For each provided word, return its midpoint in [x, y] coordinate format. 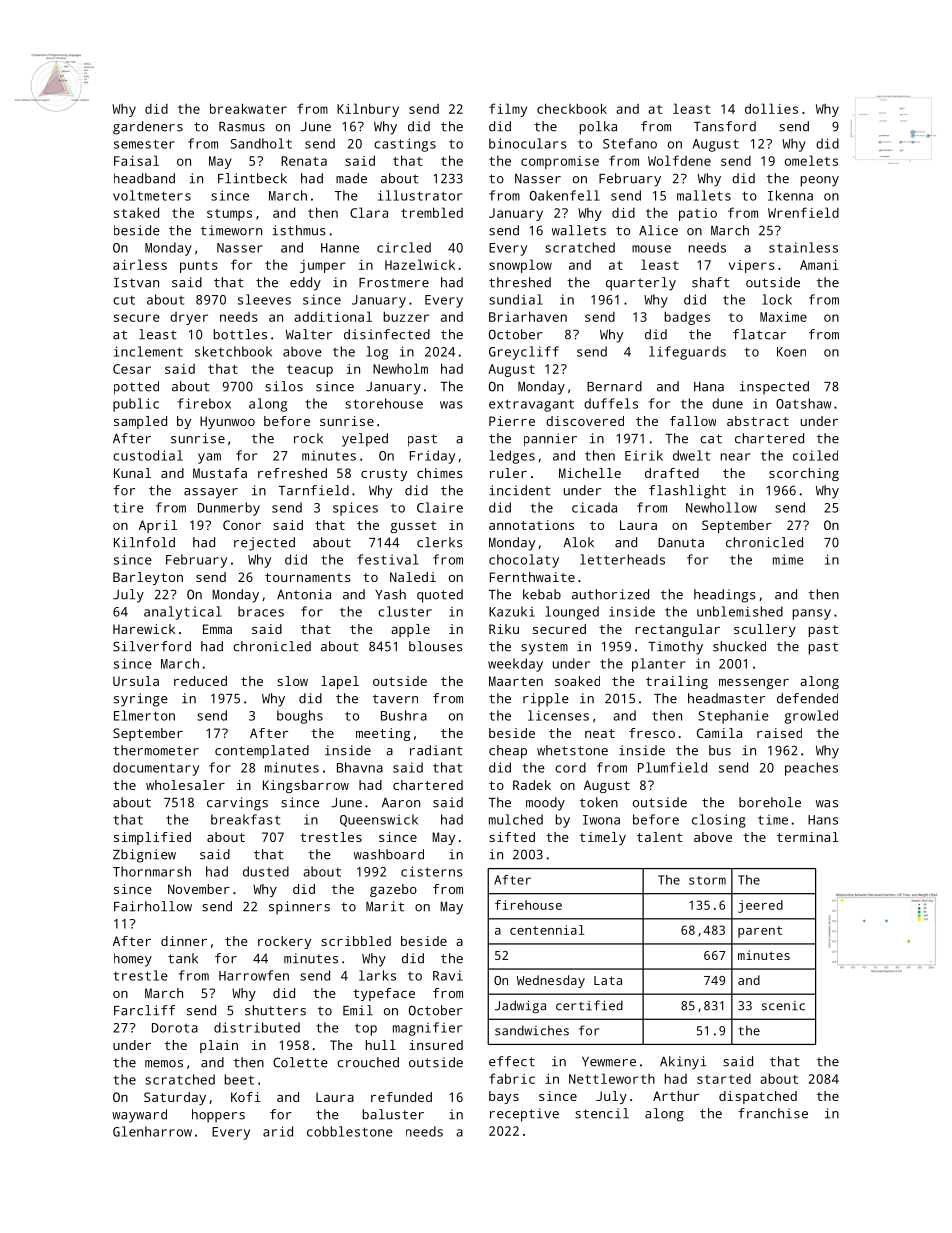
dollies [771, 108]
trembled [432, 212]
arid [278, 1131]
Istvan [136, 283]
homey [133, 960]
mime [788, 559]
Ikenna [790, 195]
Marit [385, 906]
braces [261, 611]
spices [355, 509]
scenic [783, 1006]
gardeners [148, 128]
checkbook [572, 108]
